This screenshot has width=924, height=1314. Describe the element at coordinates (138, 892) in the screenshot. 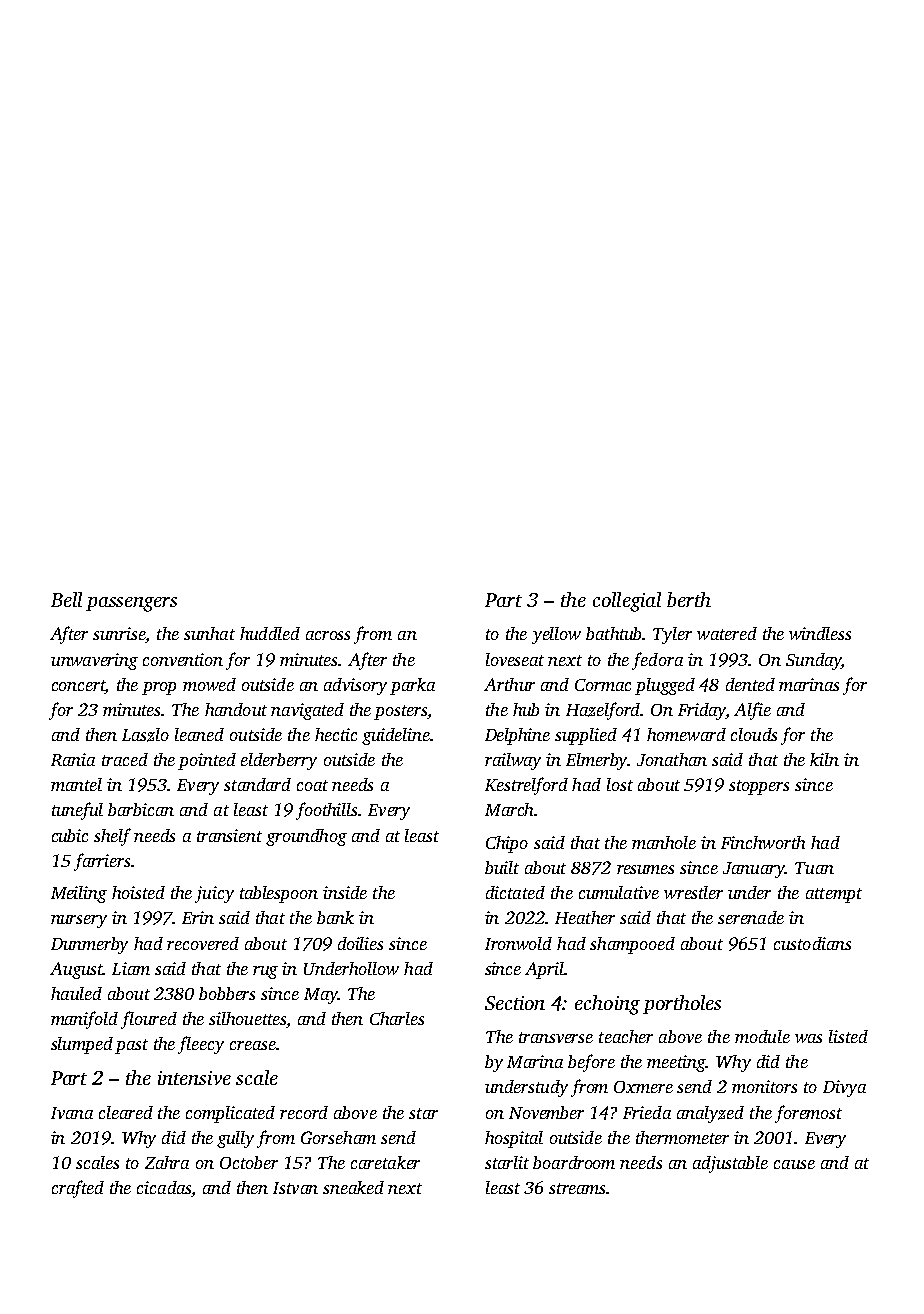

I see `hoisted` at that location.
